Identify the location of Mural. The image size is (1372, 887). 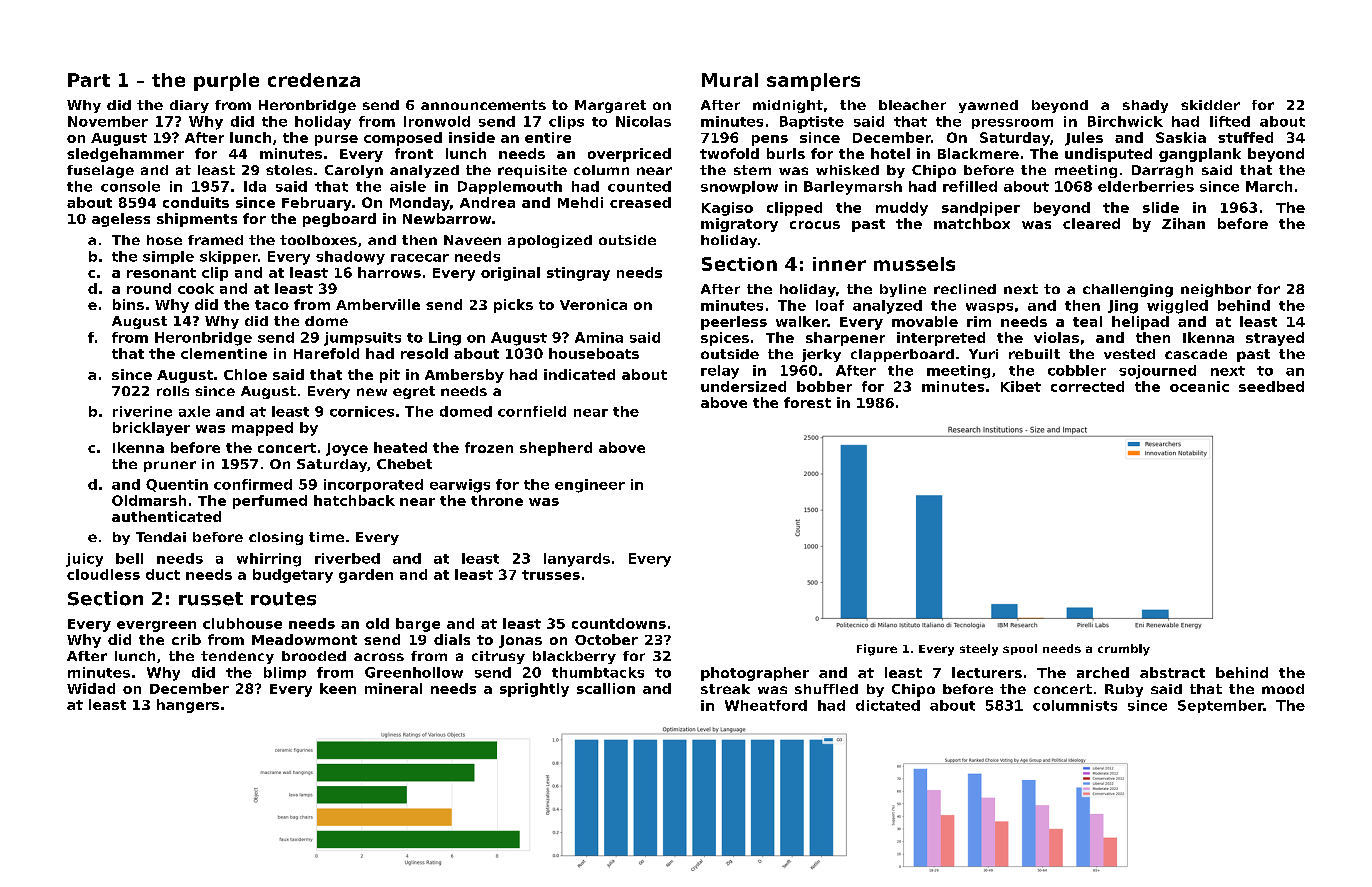
(730, 80).
